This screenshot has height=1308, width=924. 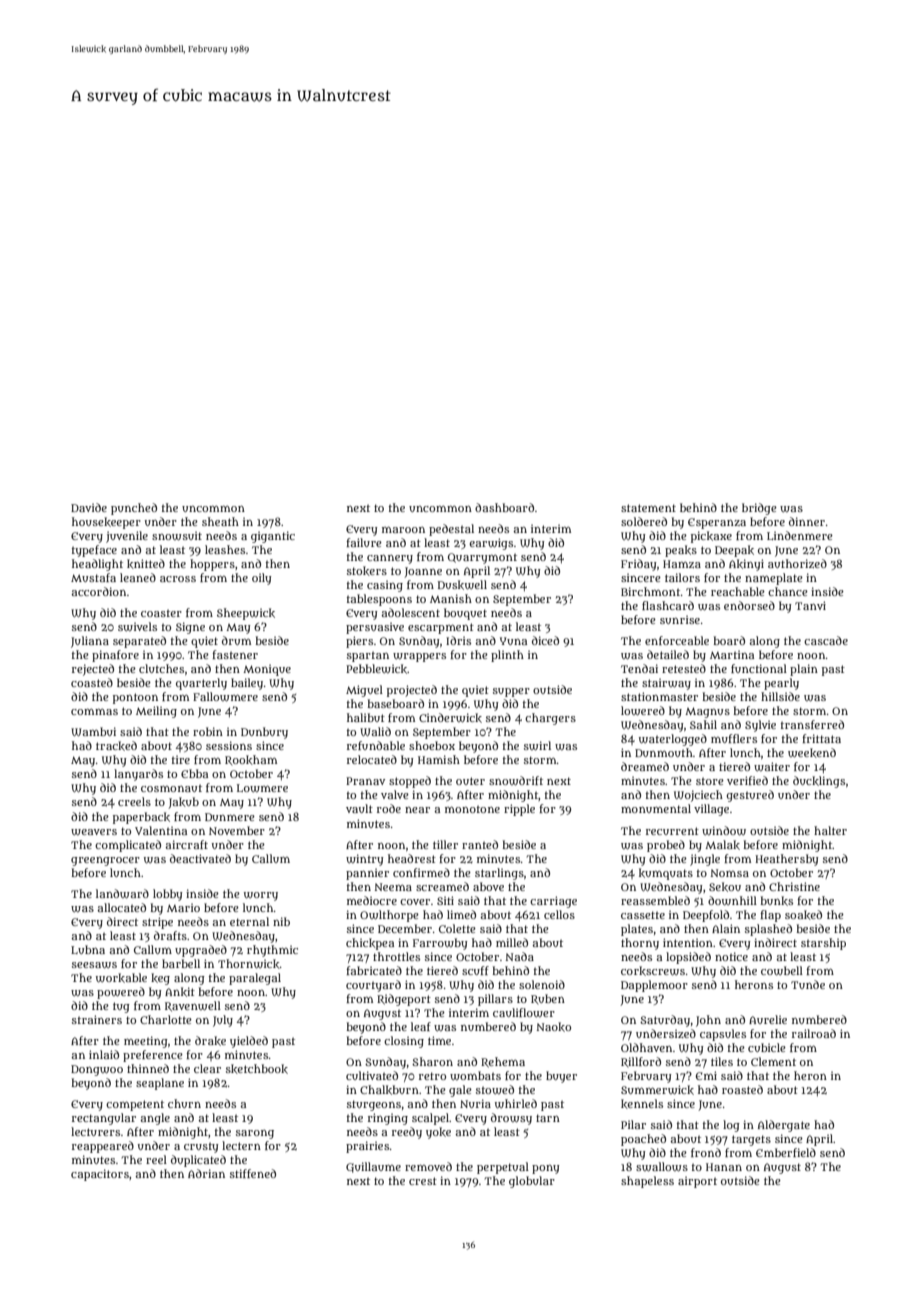 I want to click on Tunde, so click(x=808, y=984).
